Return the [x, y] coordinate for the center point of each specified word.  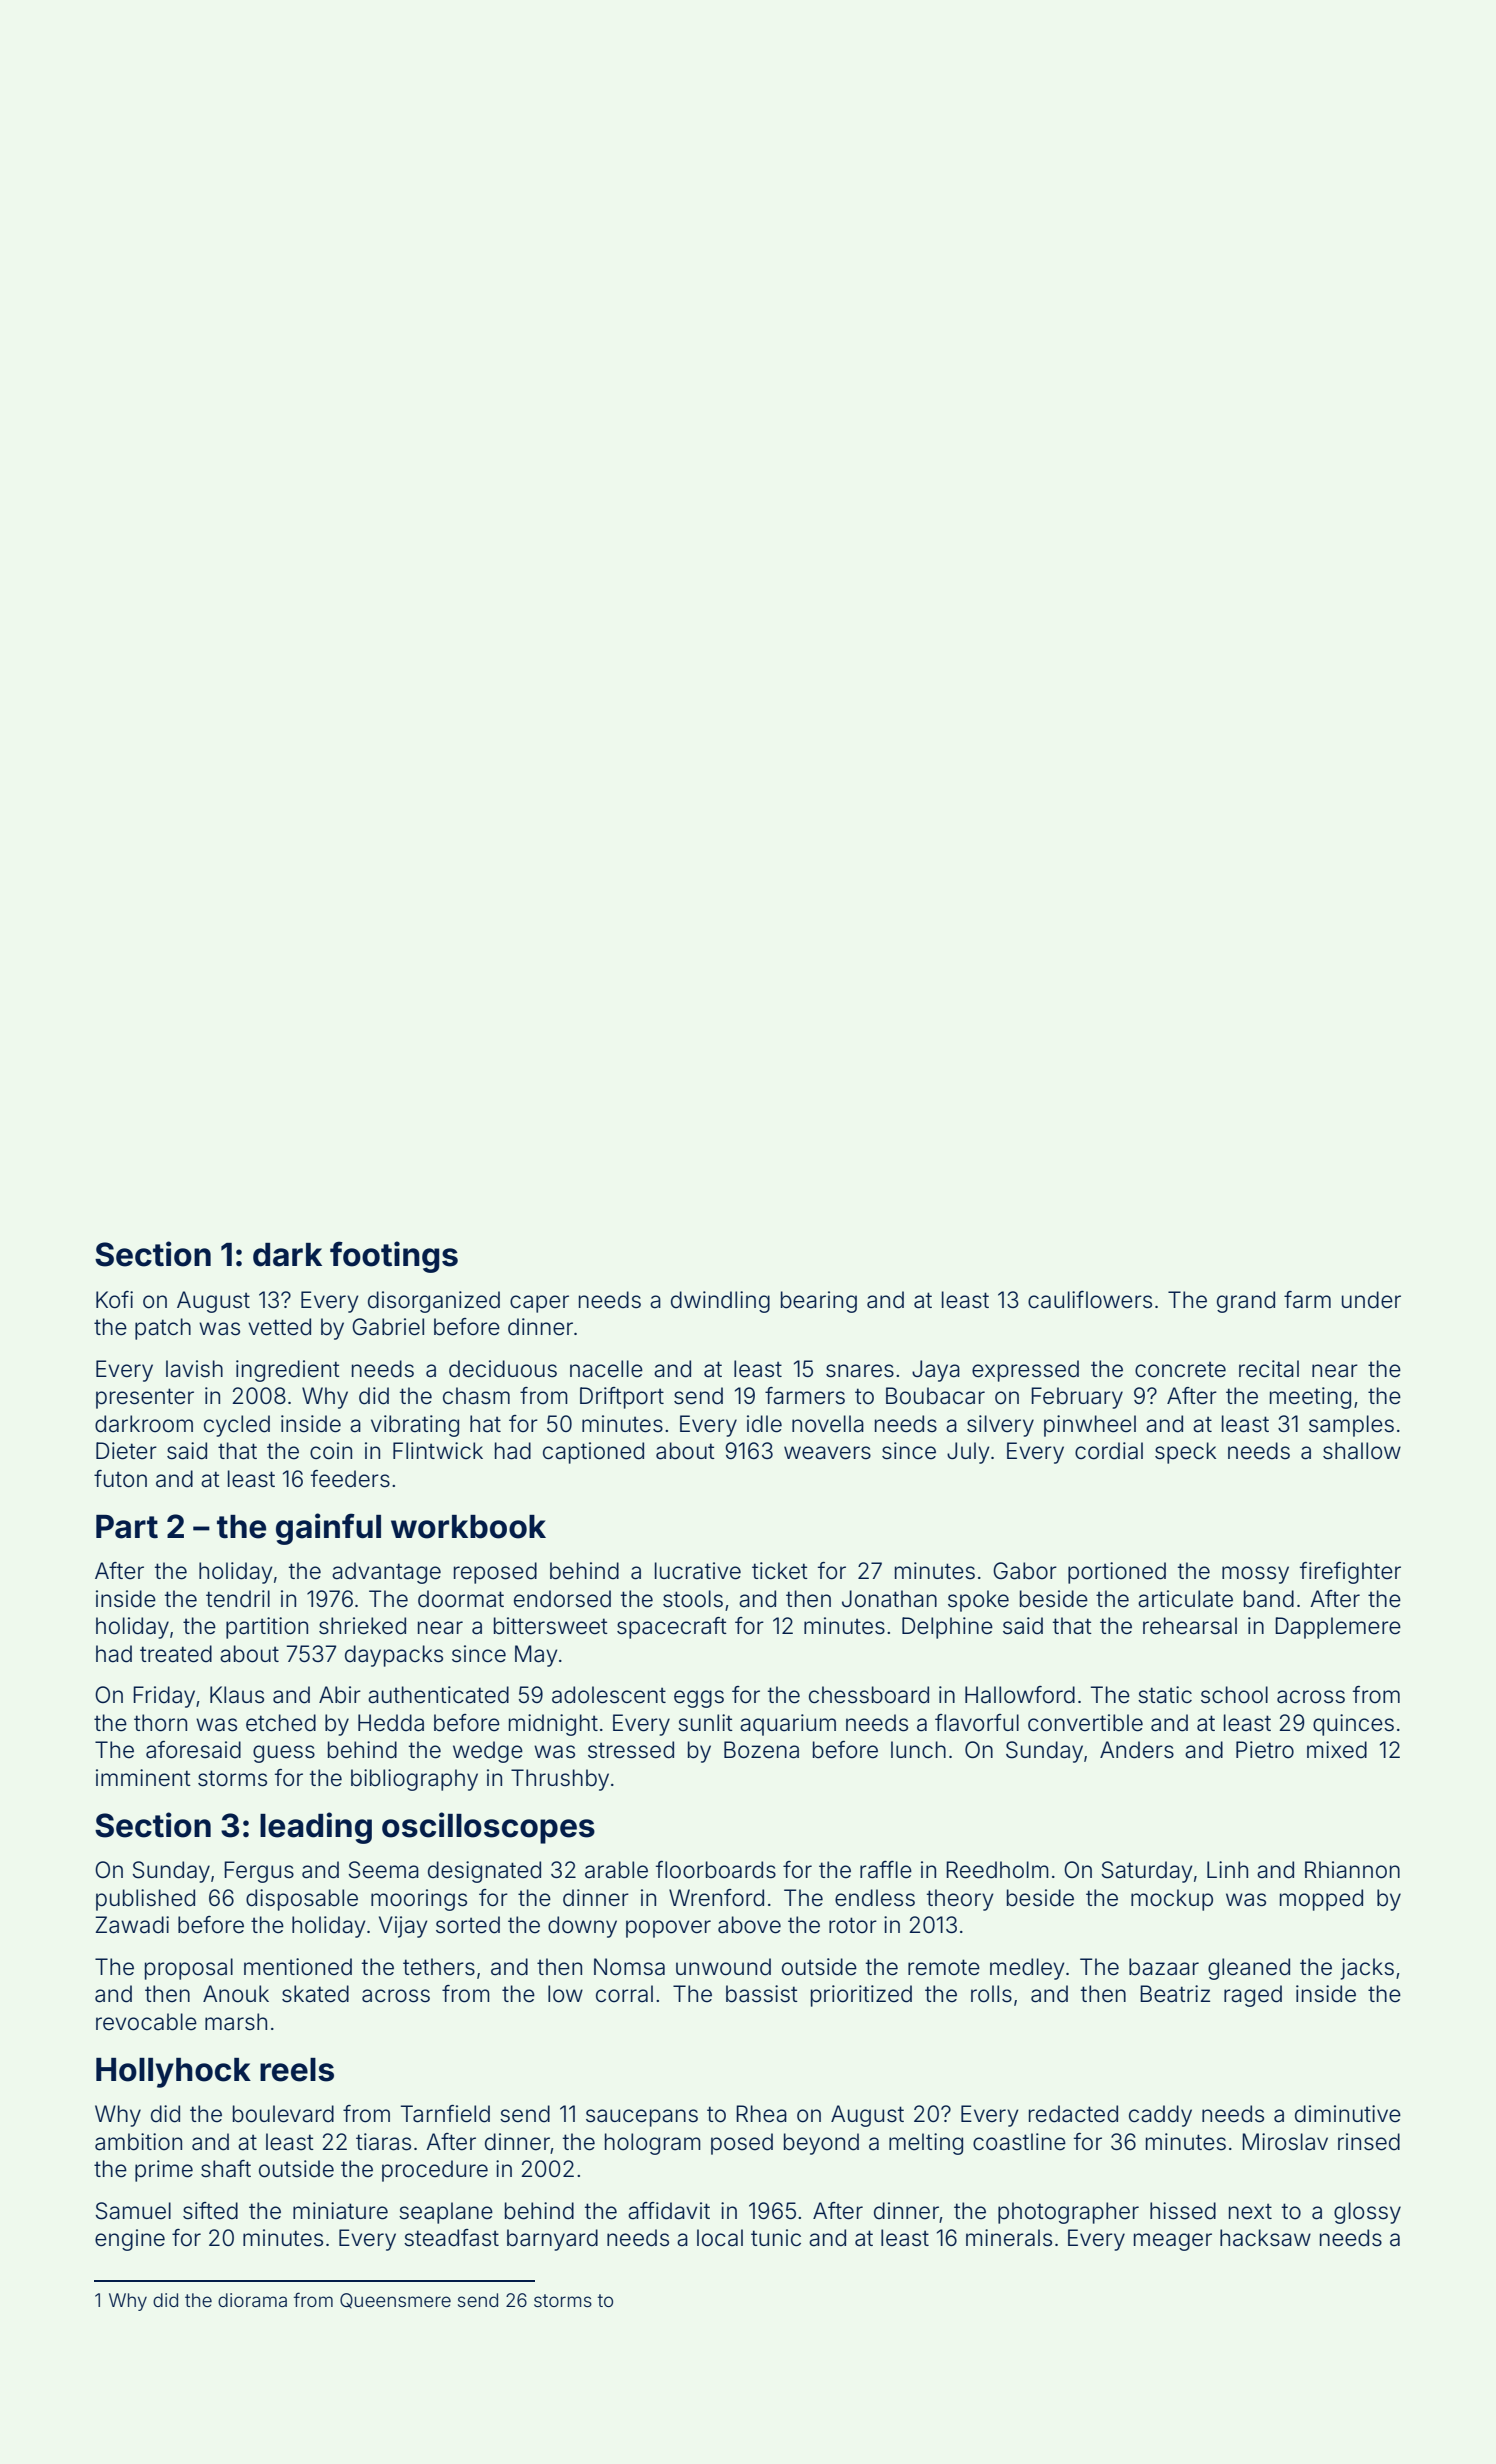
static [1165, 1695]
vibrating [415, 1426]
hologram [653, 2144]
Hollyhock [173, 2073]
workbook [468, 1527]
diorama [252, 2300]
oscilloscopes [488, 1828]
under [1371, 1300]
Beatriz [1175, 1994]
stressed [631, 1750]
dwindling [720, 1302]
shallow [1362, 1451]
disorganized [434, 1302]
